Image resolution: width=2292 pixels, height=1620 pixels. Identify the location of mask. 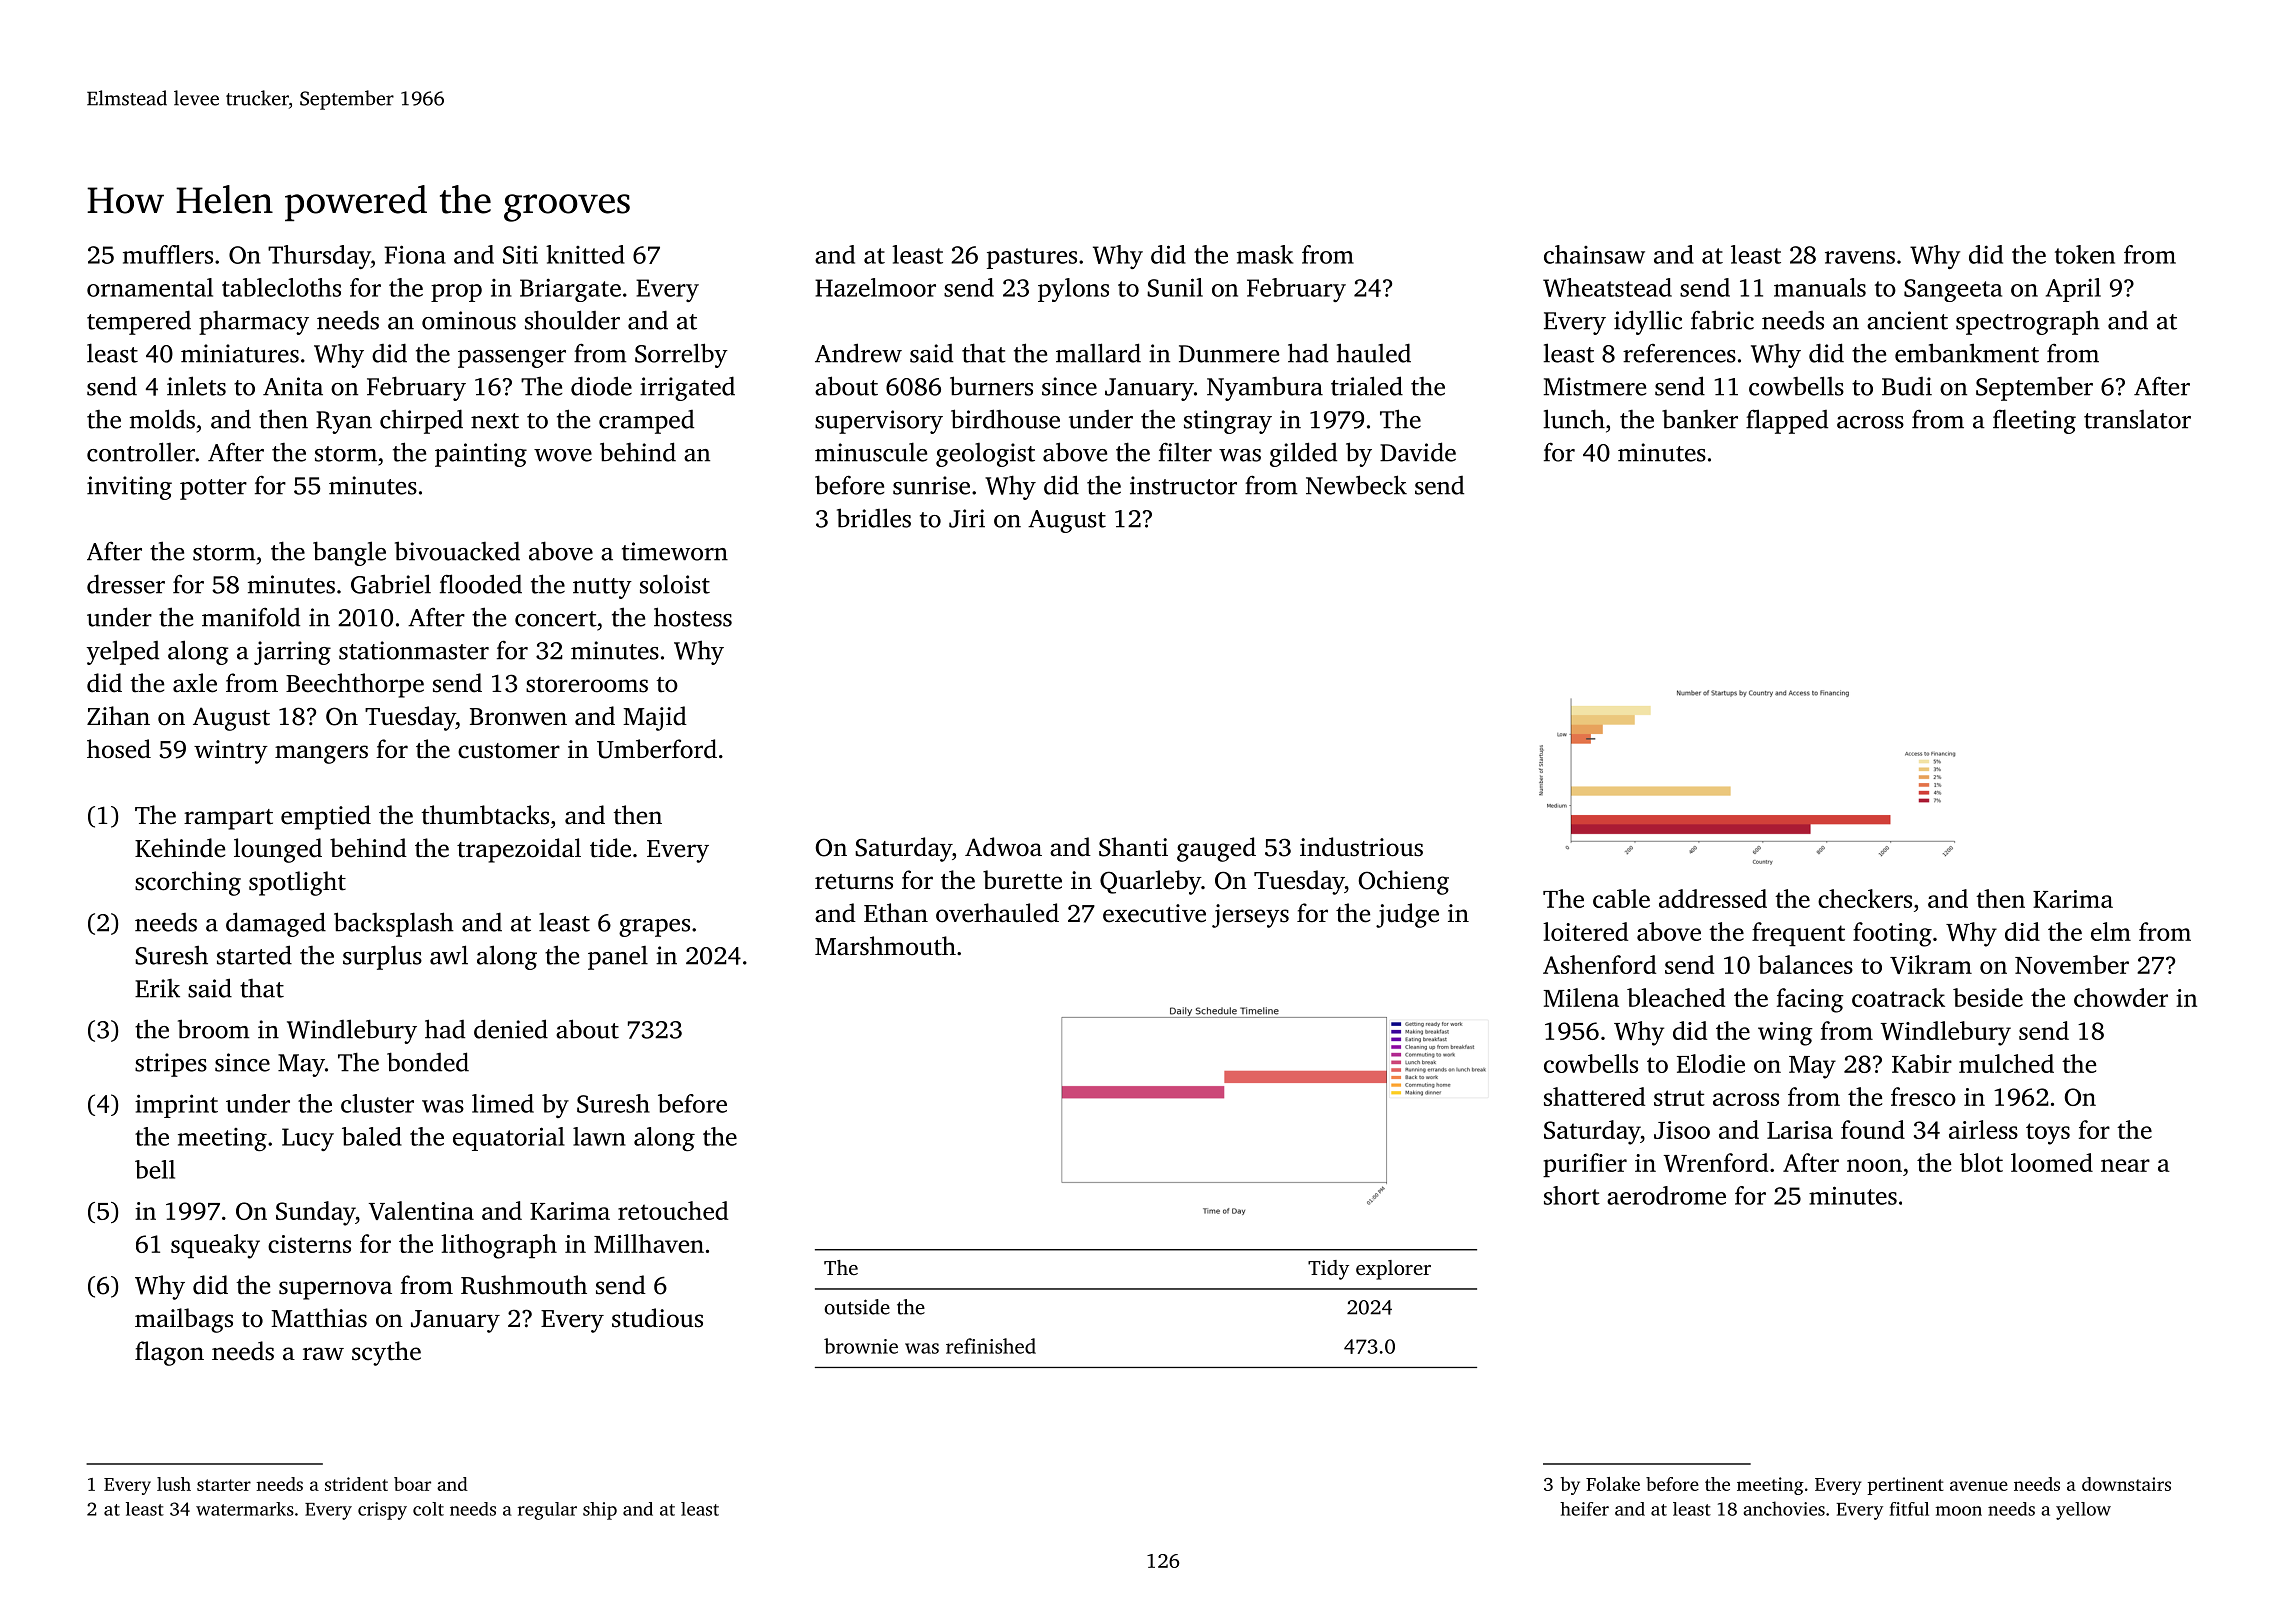
(1265, 254).
